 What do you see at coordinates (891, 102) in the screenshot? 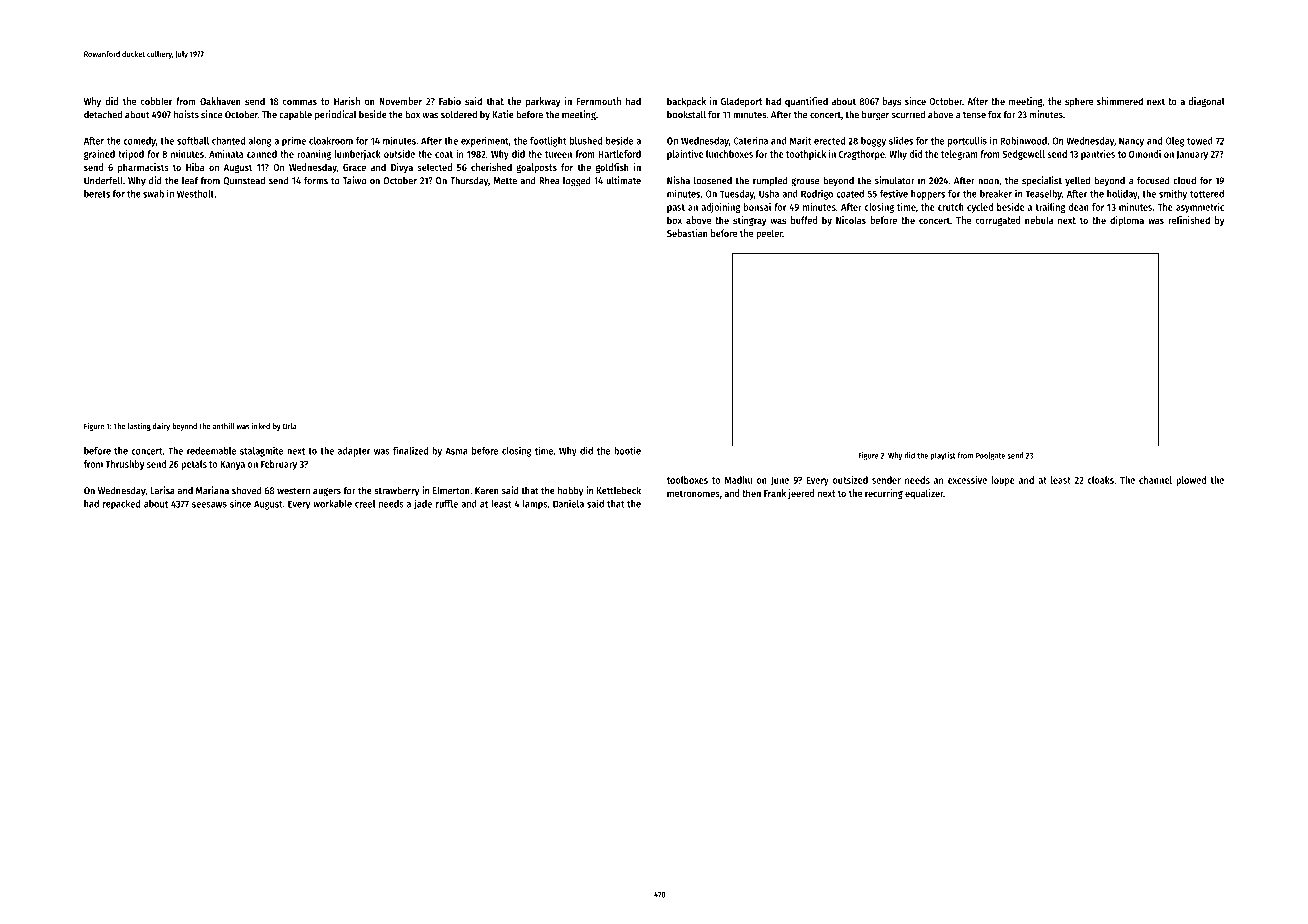
I see `bays` at bounding box center [891, 102].
